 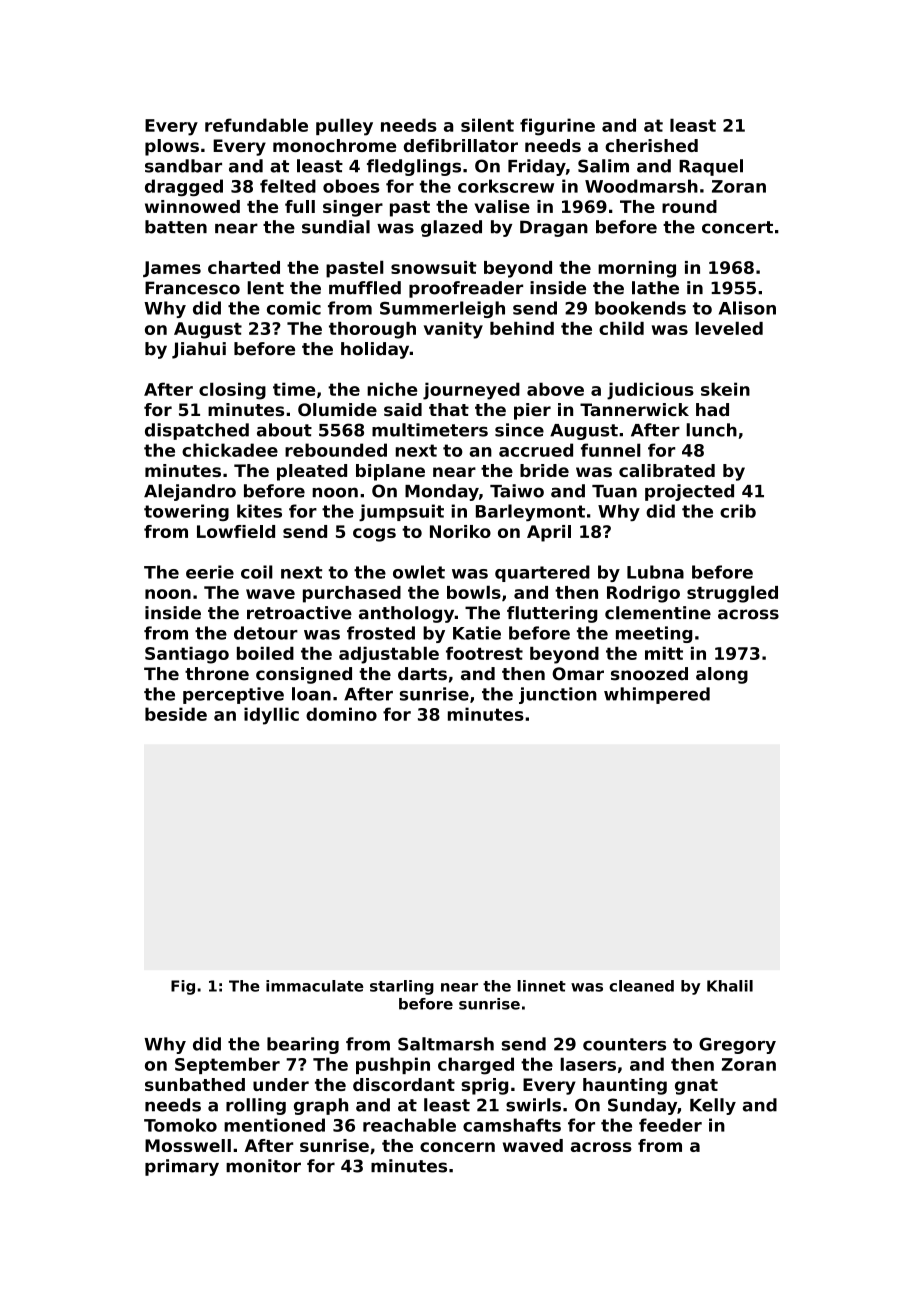 What do you see at coordinates (182, 1167) in the screenshot?
I see `primary` at bounding box center [182, 1167].
